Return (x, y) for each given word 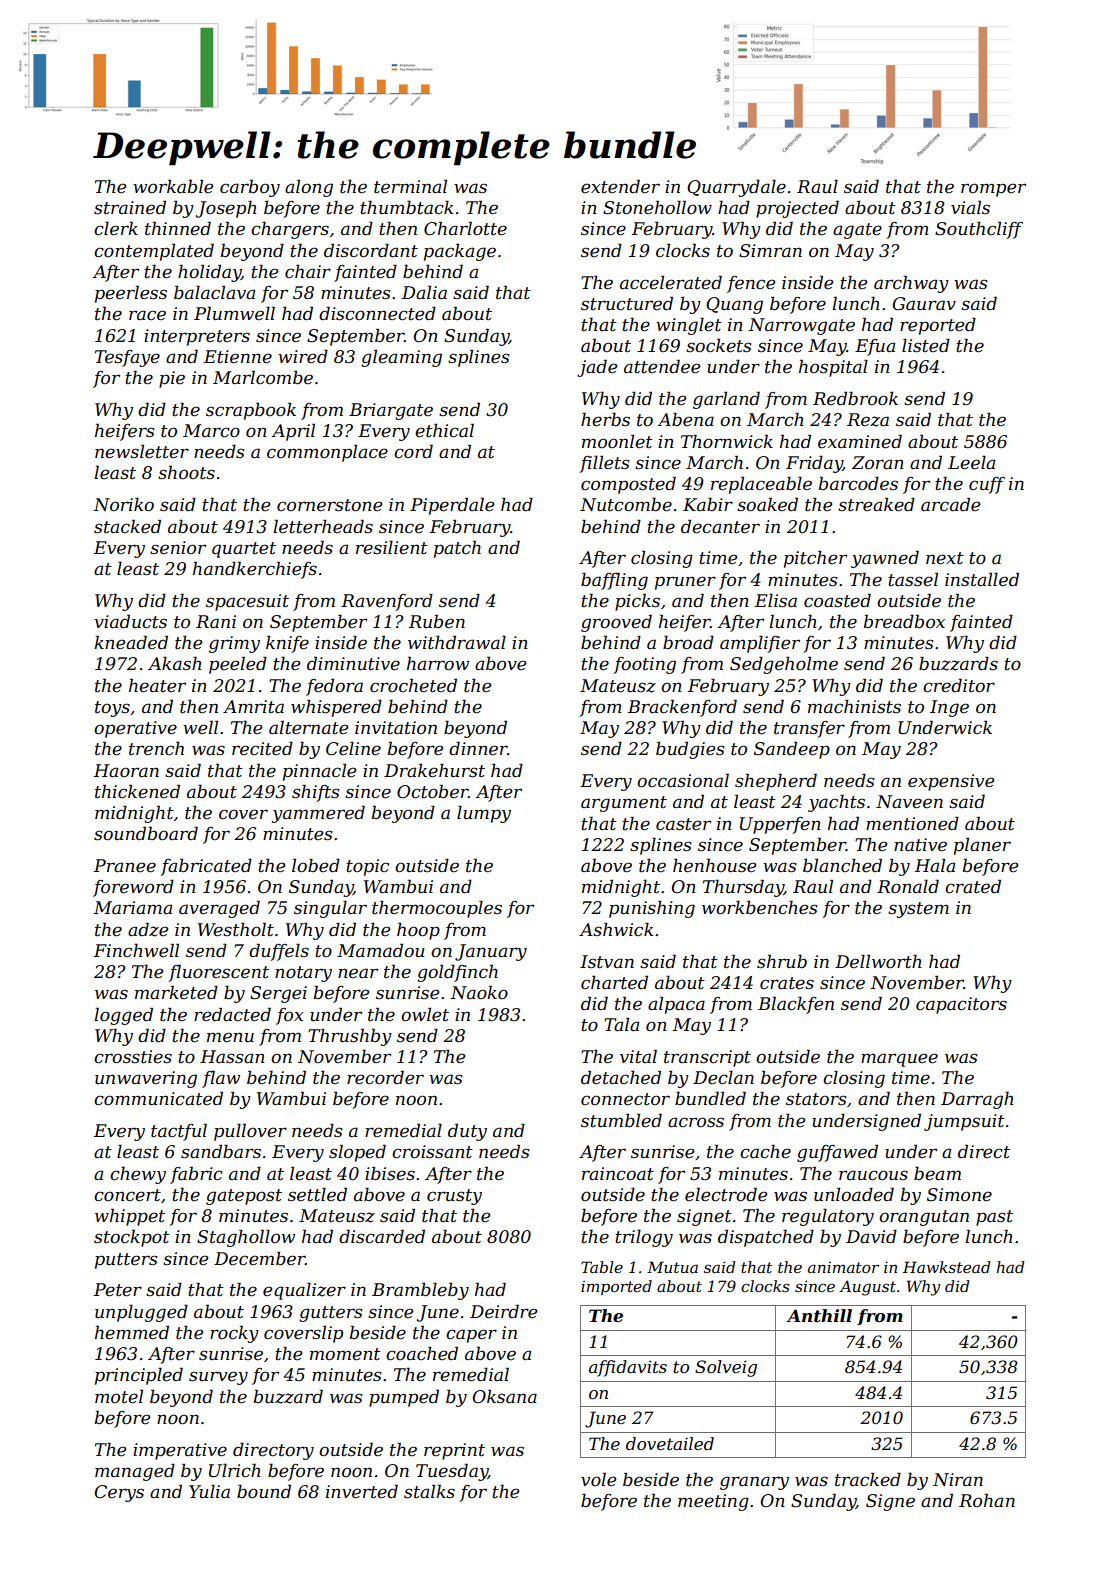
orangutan (924, 1218)
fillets (604, 464)
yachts (836, 803)
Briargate (391, 411)
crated (973, 886)
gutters (330, 1314)
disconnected (377, 313)
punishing (652, 909)
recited (262, 748)
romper (993, 190)
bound (264, 1491)
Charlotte (465, 228)
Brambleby (420, 1291)
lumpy (484, 814)
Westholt (236, 929)
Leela (971, 462)
